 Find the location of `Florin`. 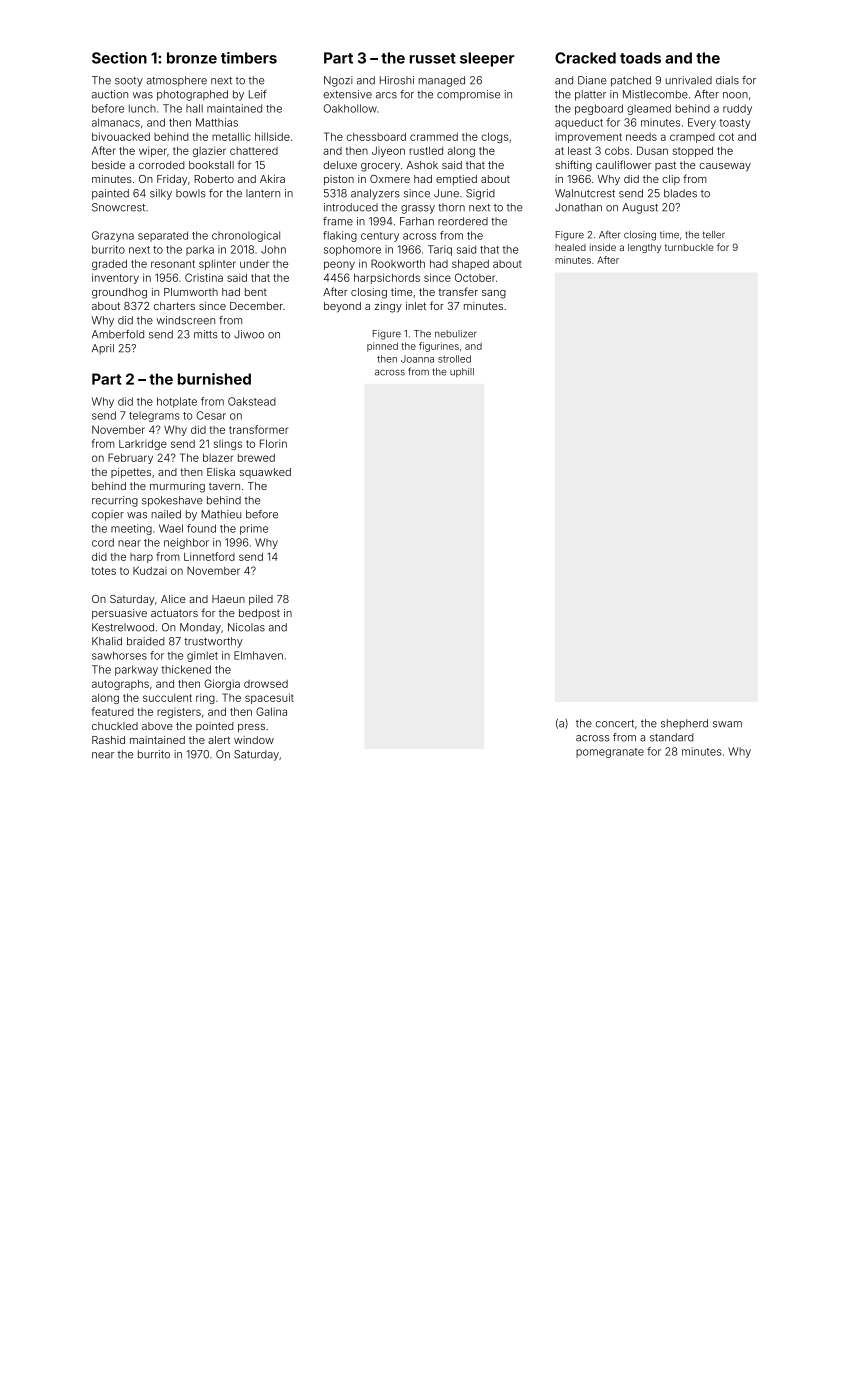

Florin is located at coordinates (273, 443).
